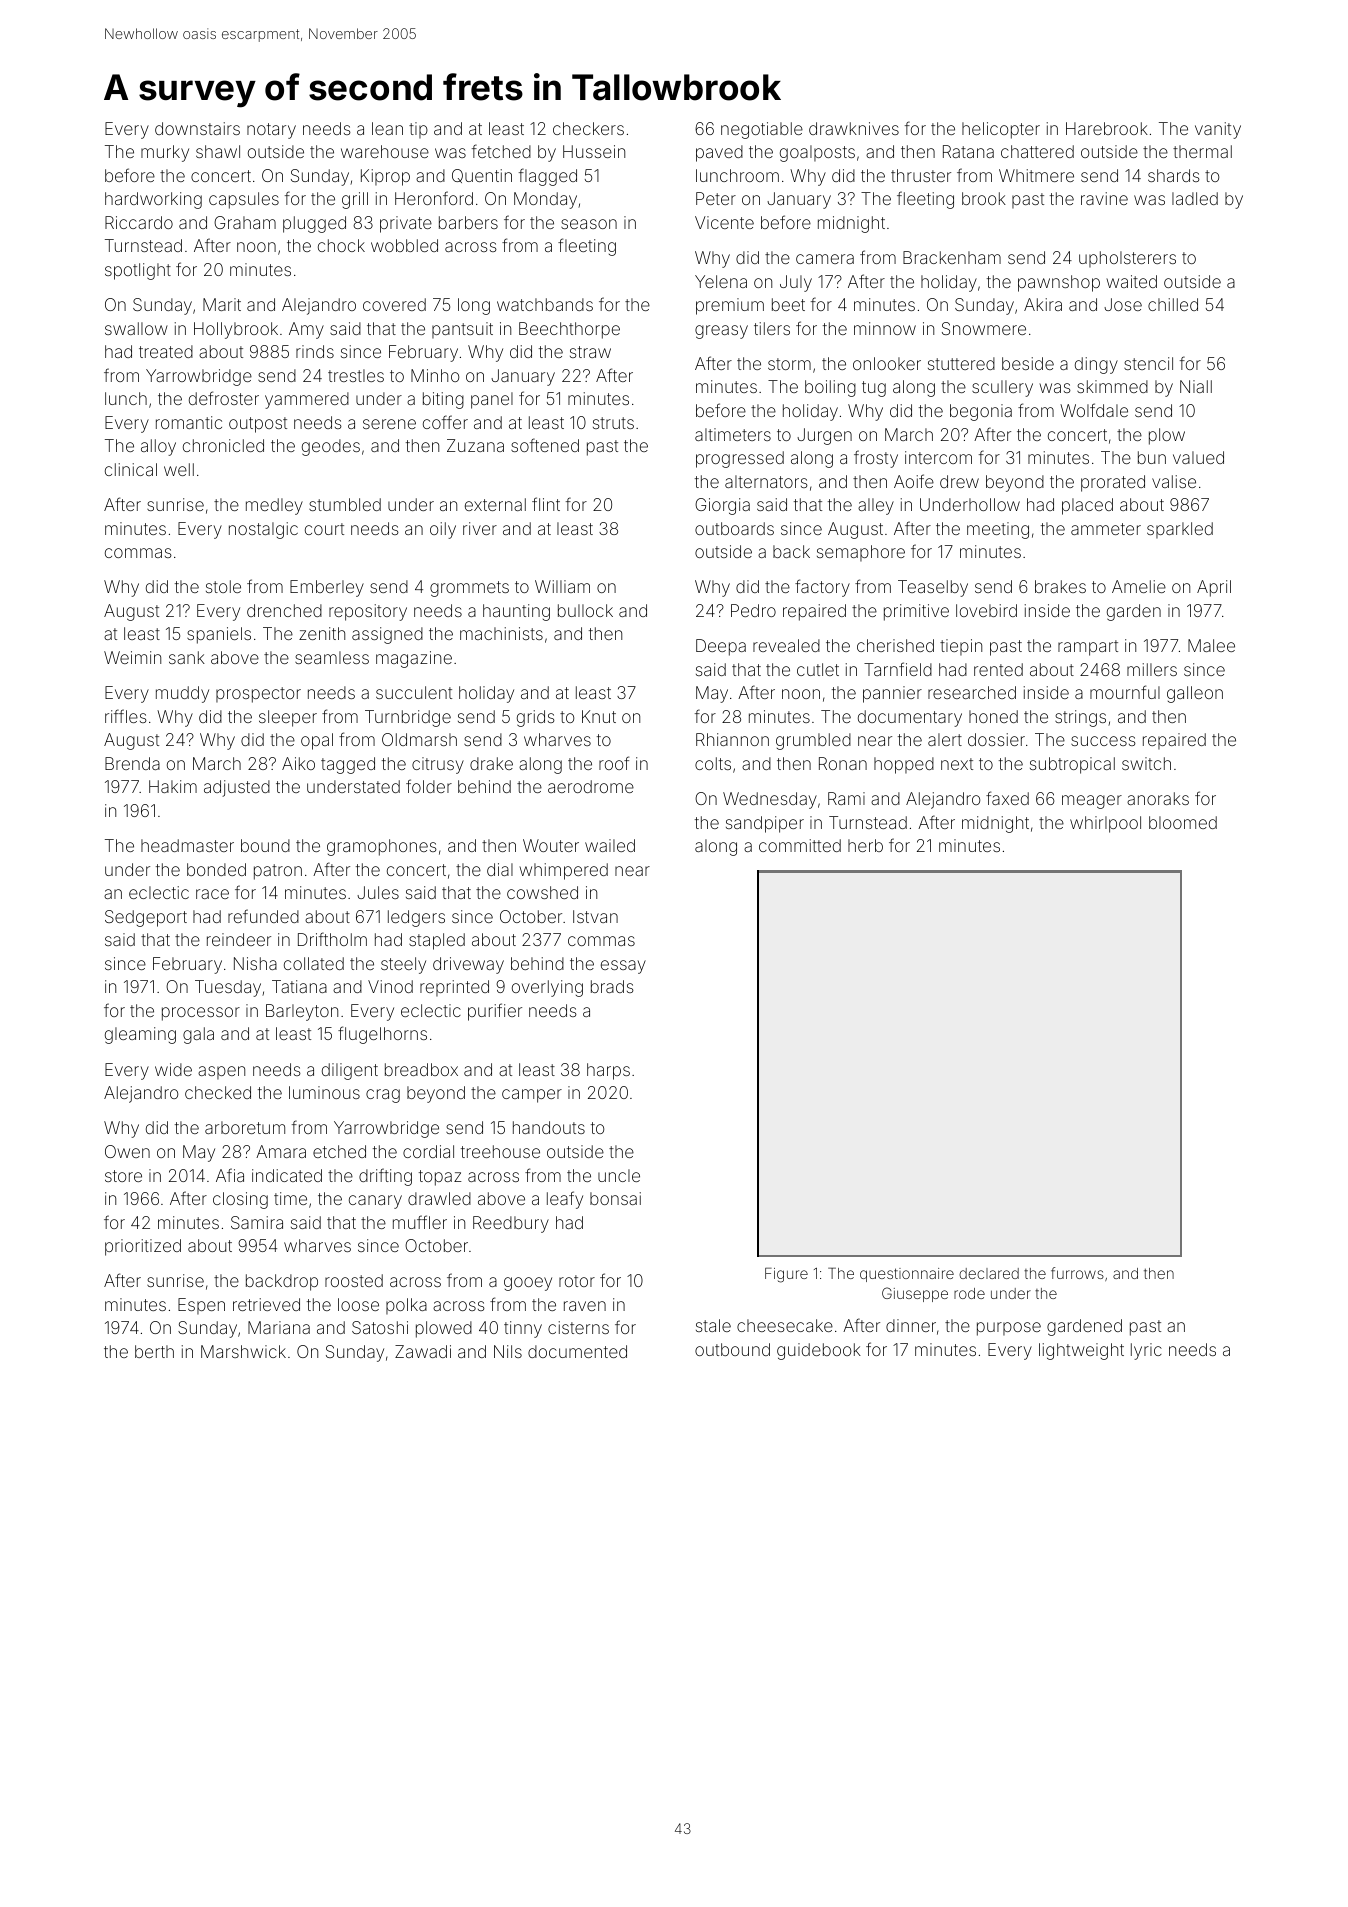  I want to click on Amara, so click(281, 1151).
